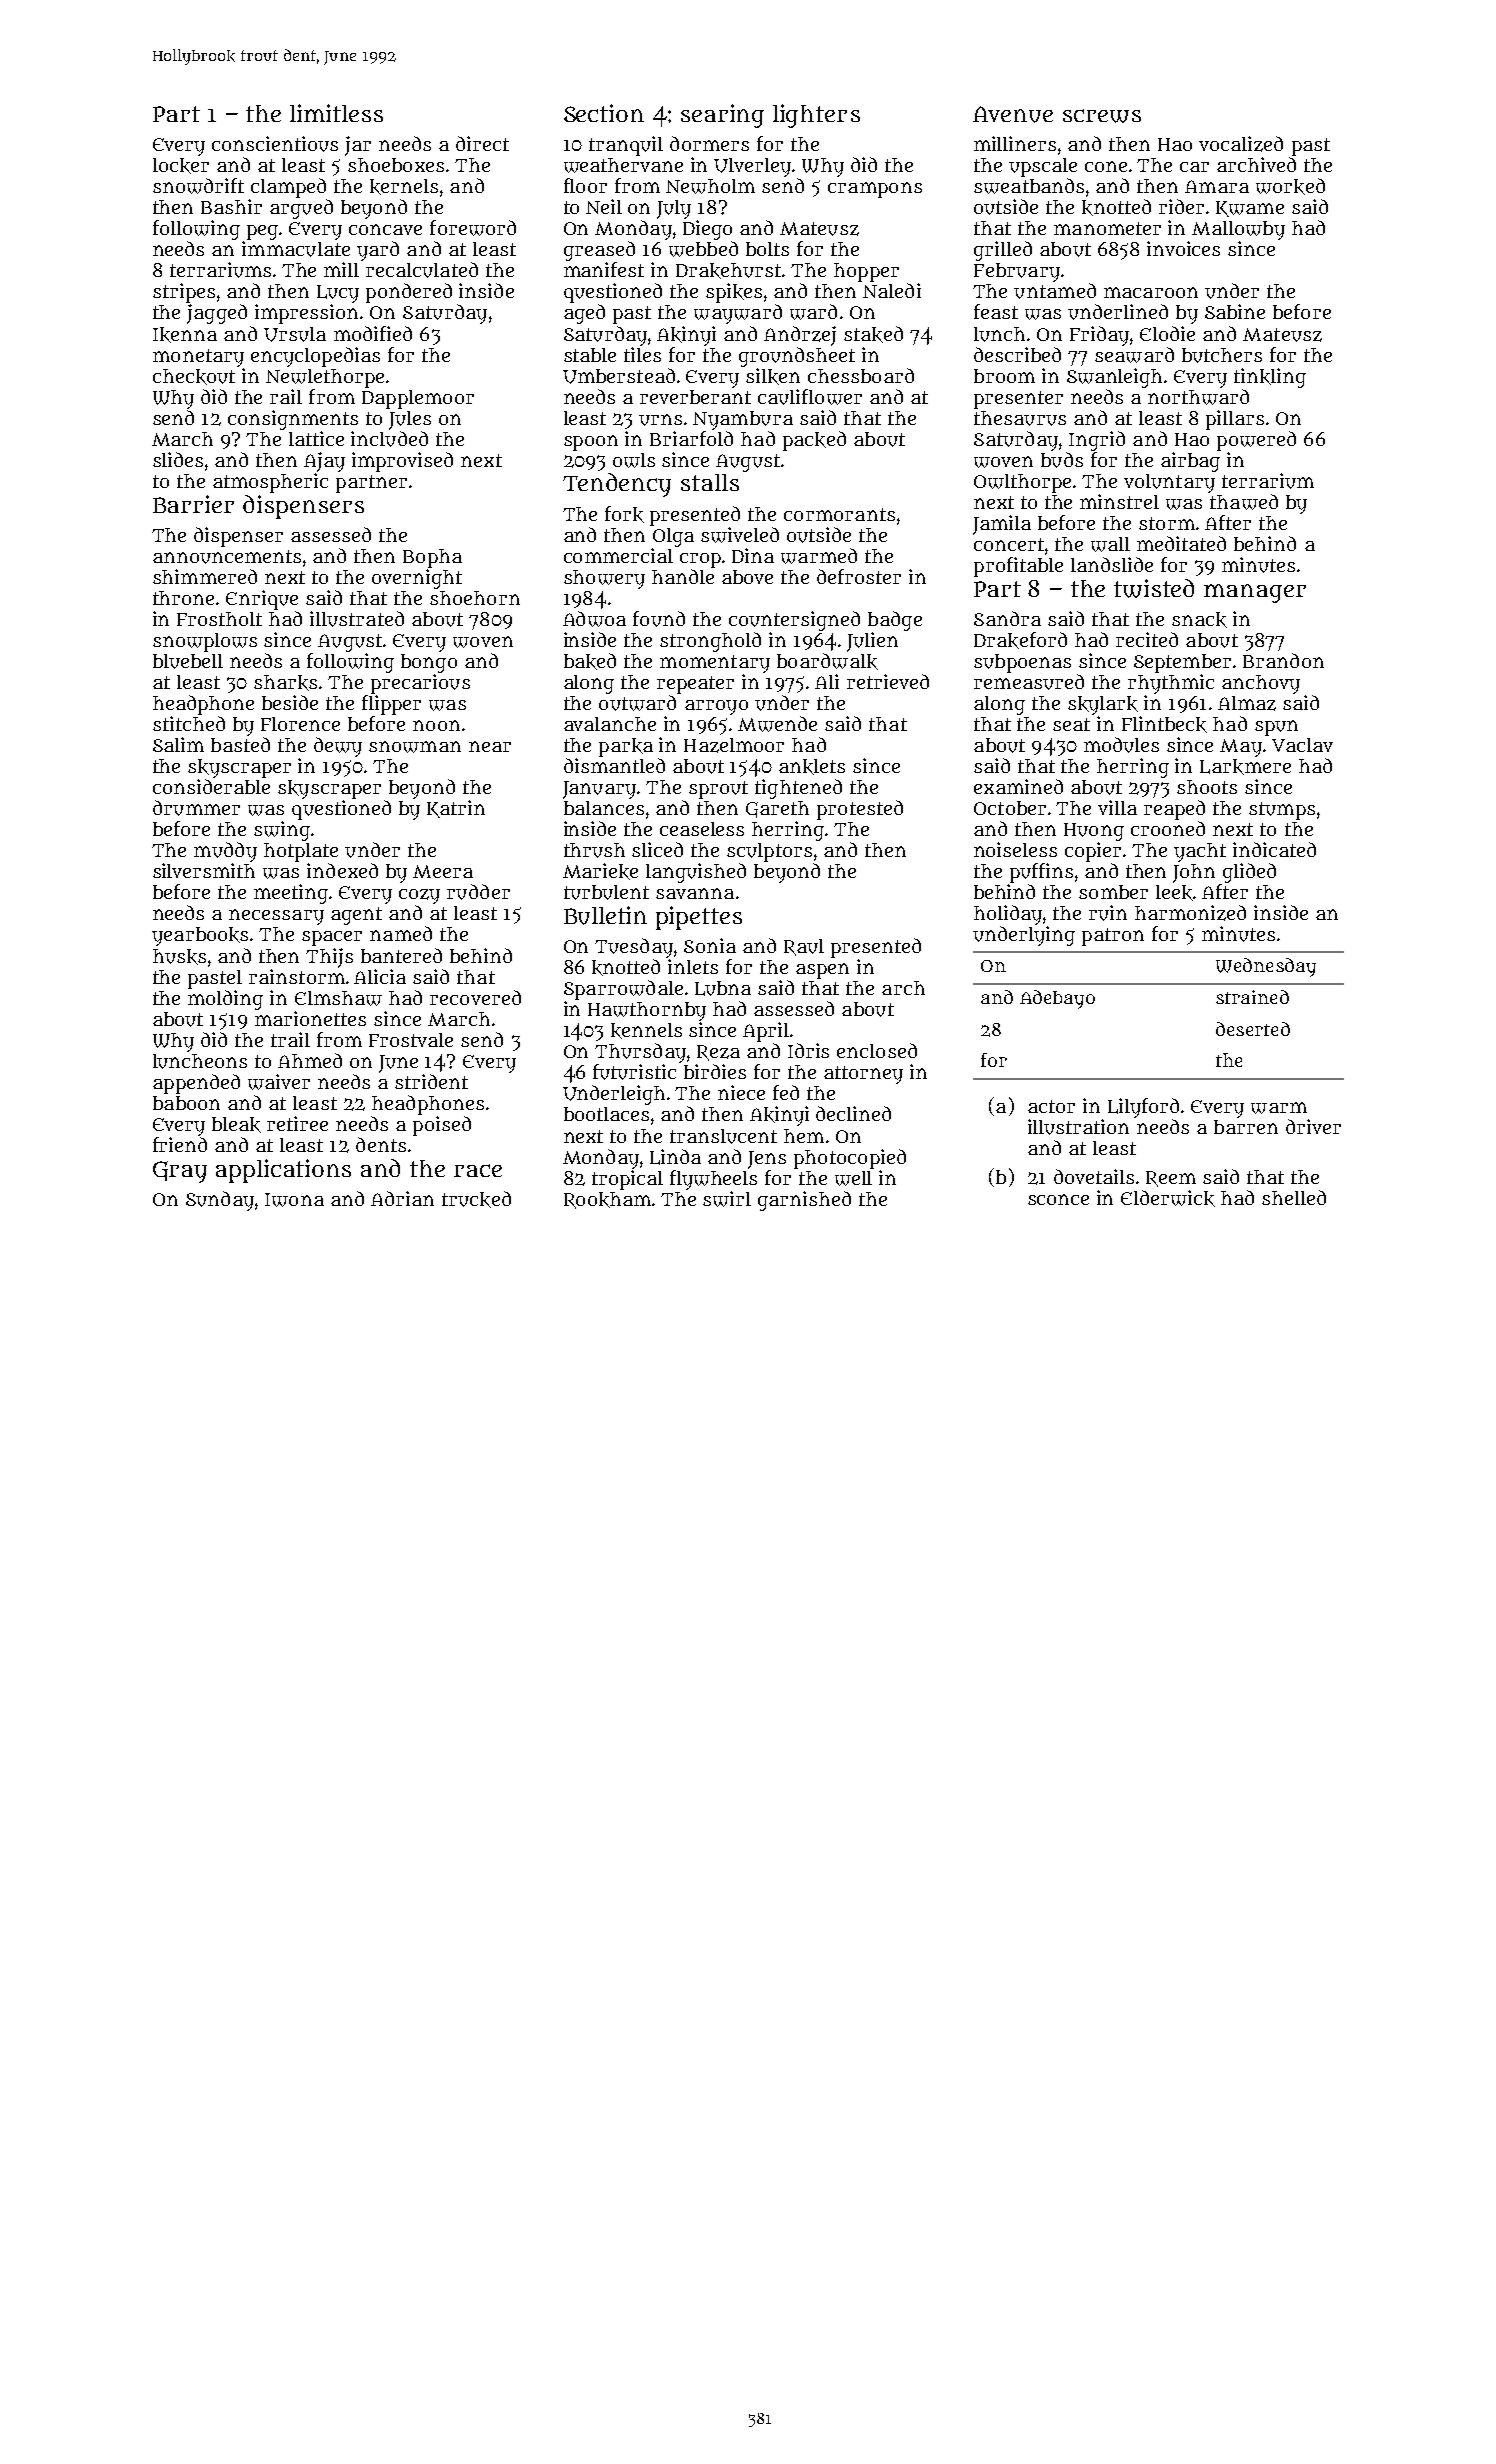 Image resolution: width=1496 pixels, height=2464 pixels. I want to click on meditated, so click(1181, 543).
